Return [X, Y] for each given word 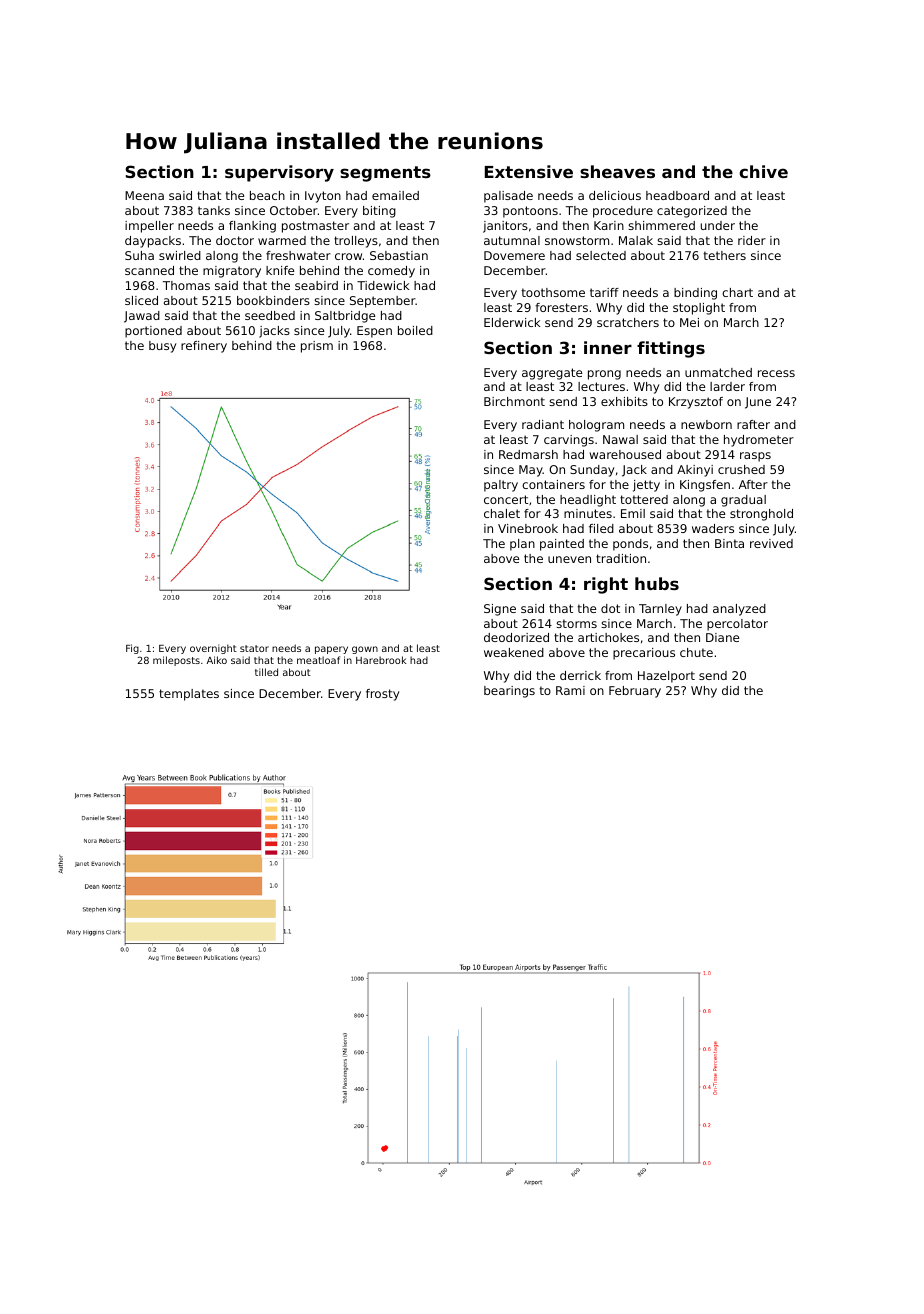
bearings [509, 692]
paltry [501, 486]
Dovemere [514, 255]
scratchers [628, 322]
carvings [569, 441]
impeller [149, 227]
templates [189, 695]
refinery [204, 347]
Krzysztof [696, 403]
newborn [706, 424]
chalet [502, 513]
